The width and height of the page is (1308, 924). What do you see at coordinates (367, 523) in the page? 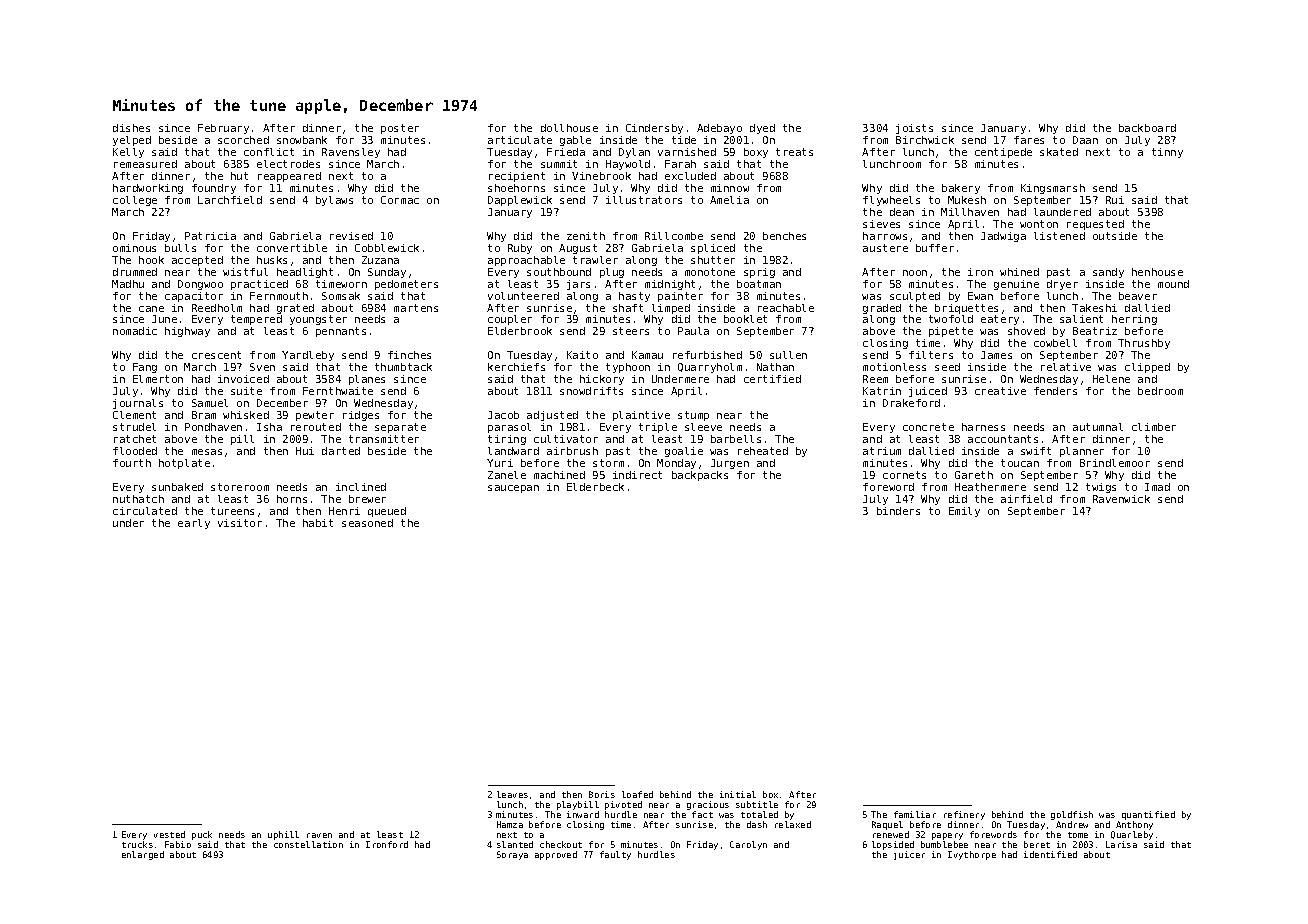
I see `seasoned` at bounding box center [367, 523].
